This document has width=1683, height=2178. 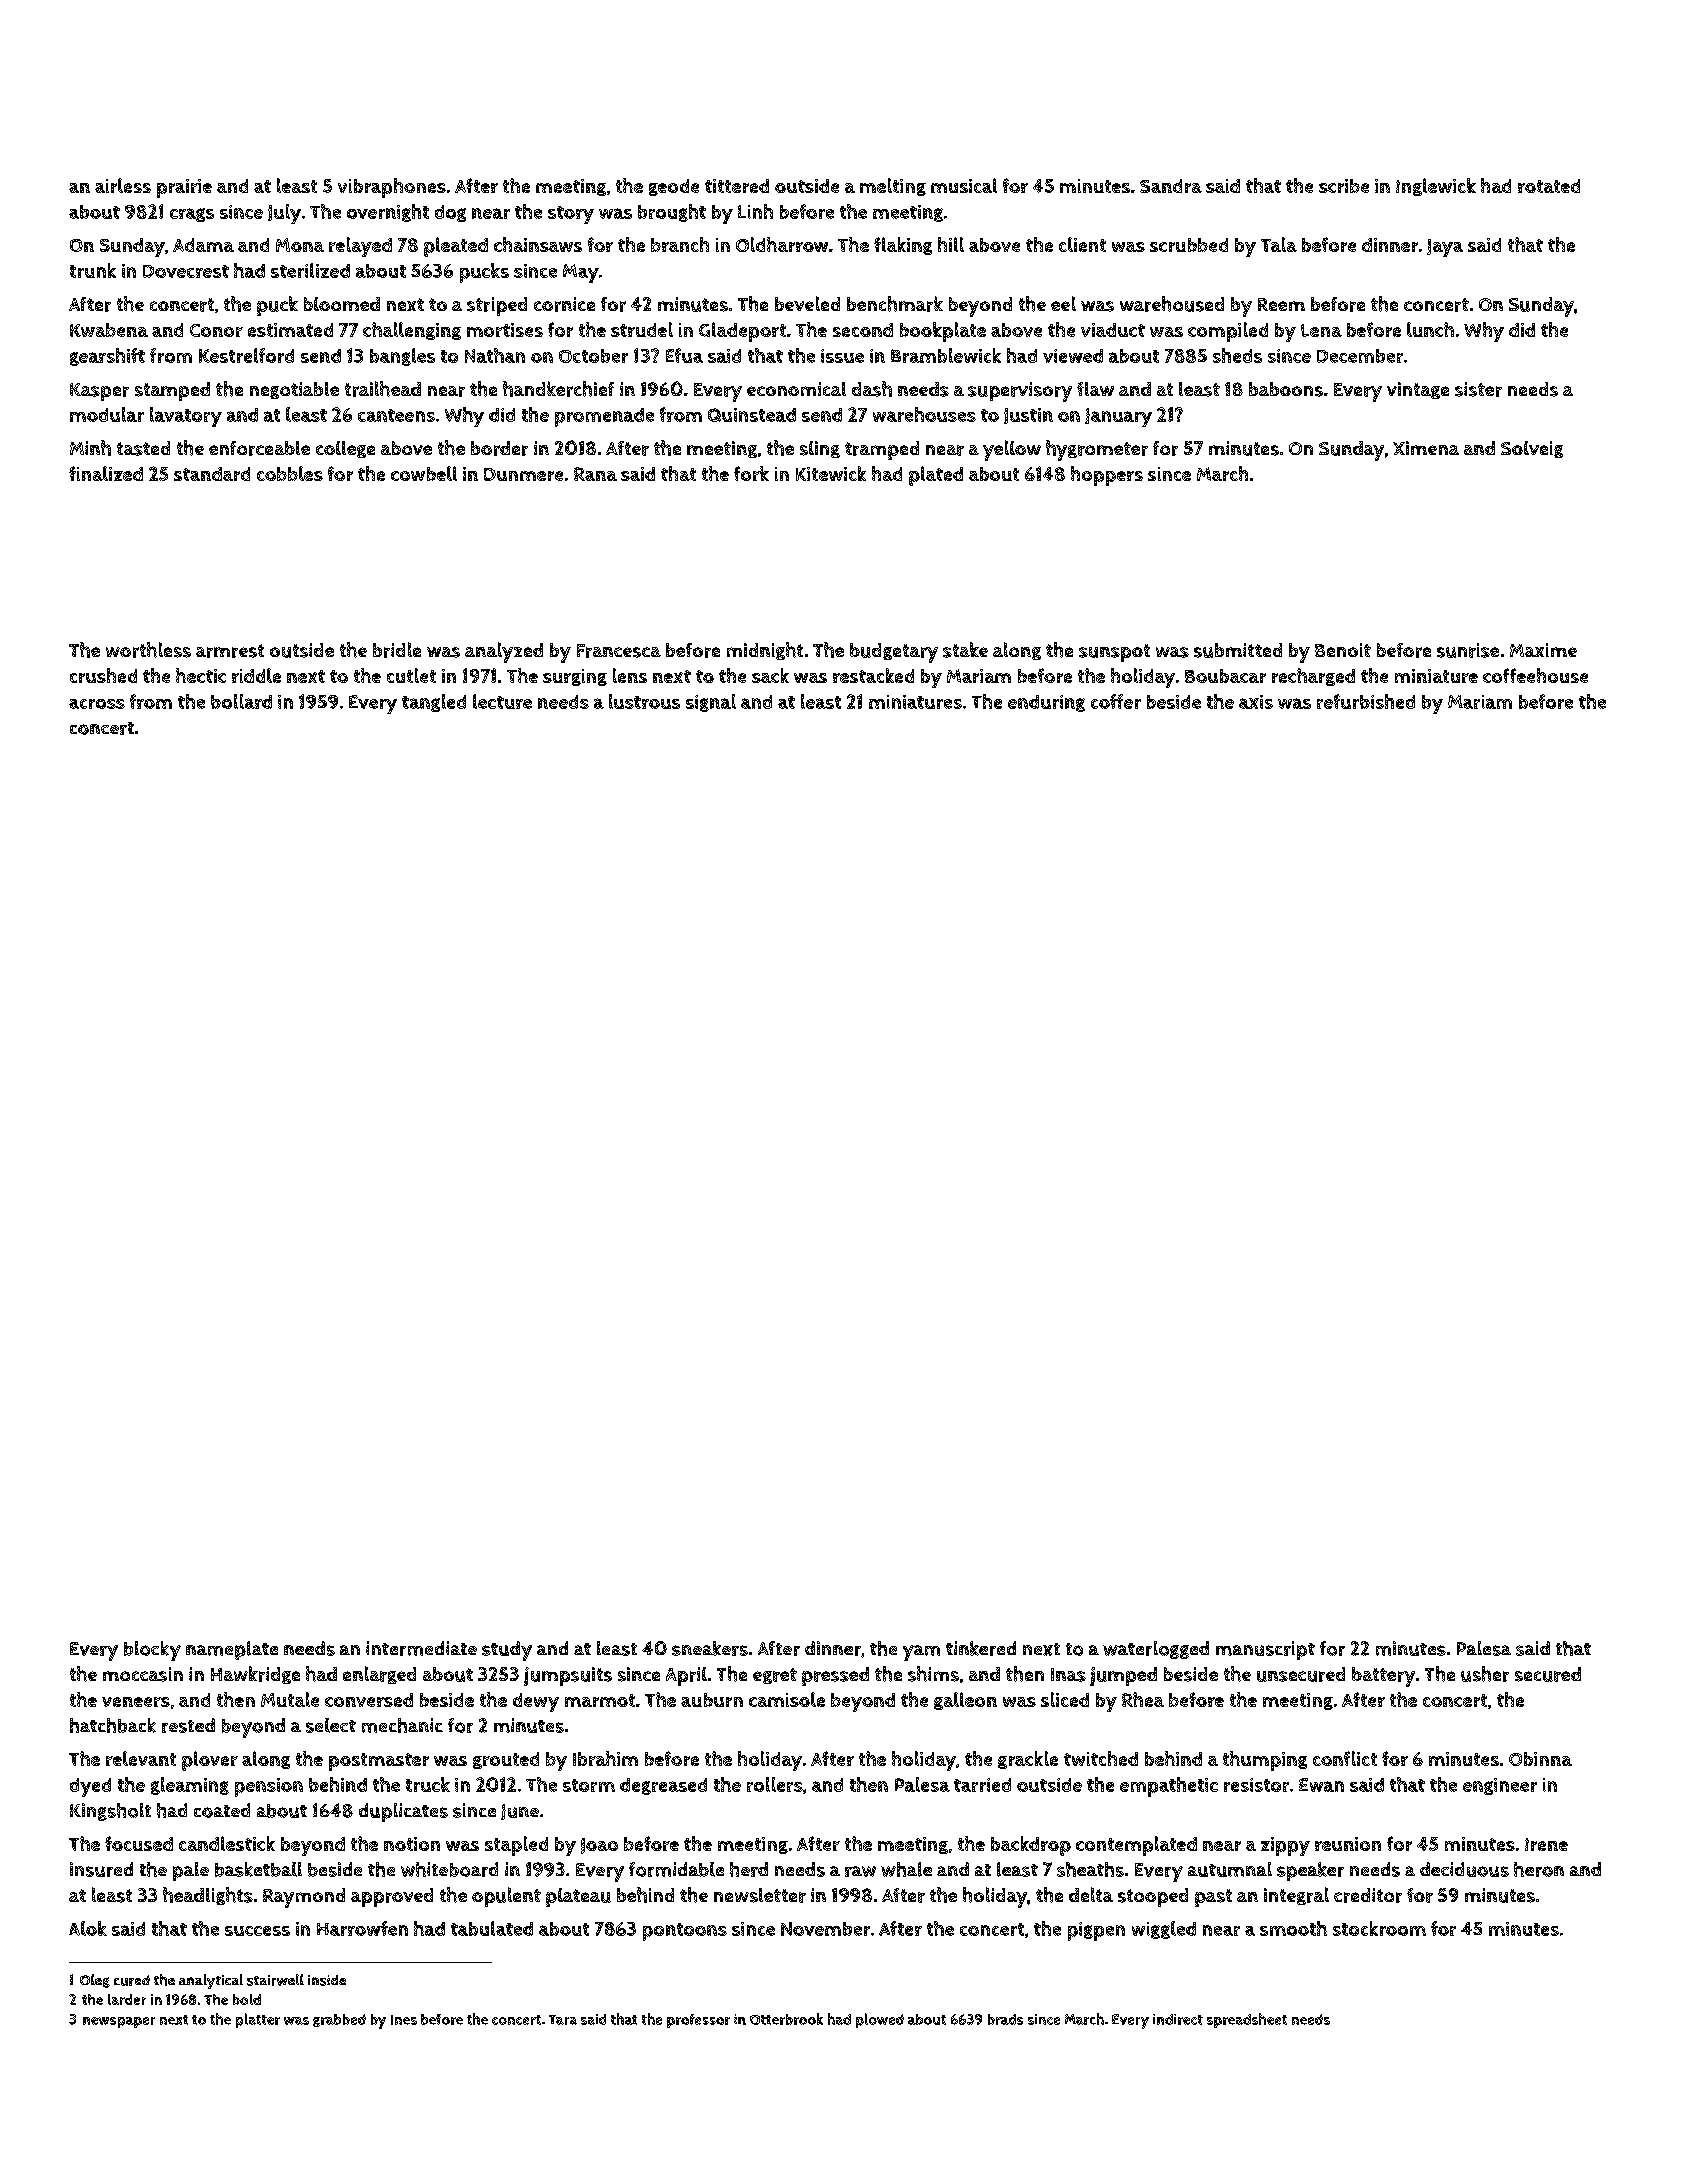 I want to click on Sandra, so click(x=1171, y=186).
